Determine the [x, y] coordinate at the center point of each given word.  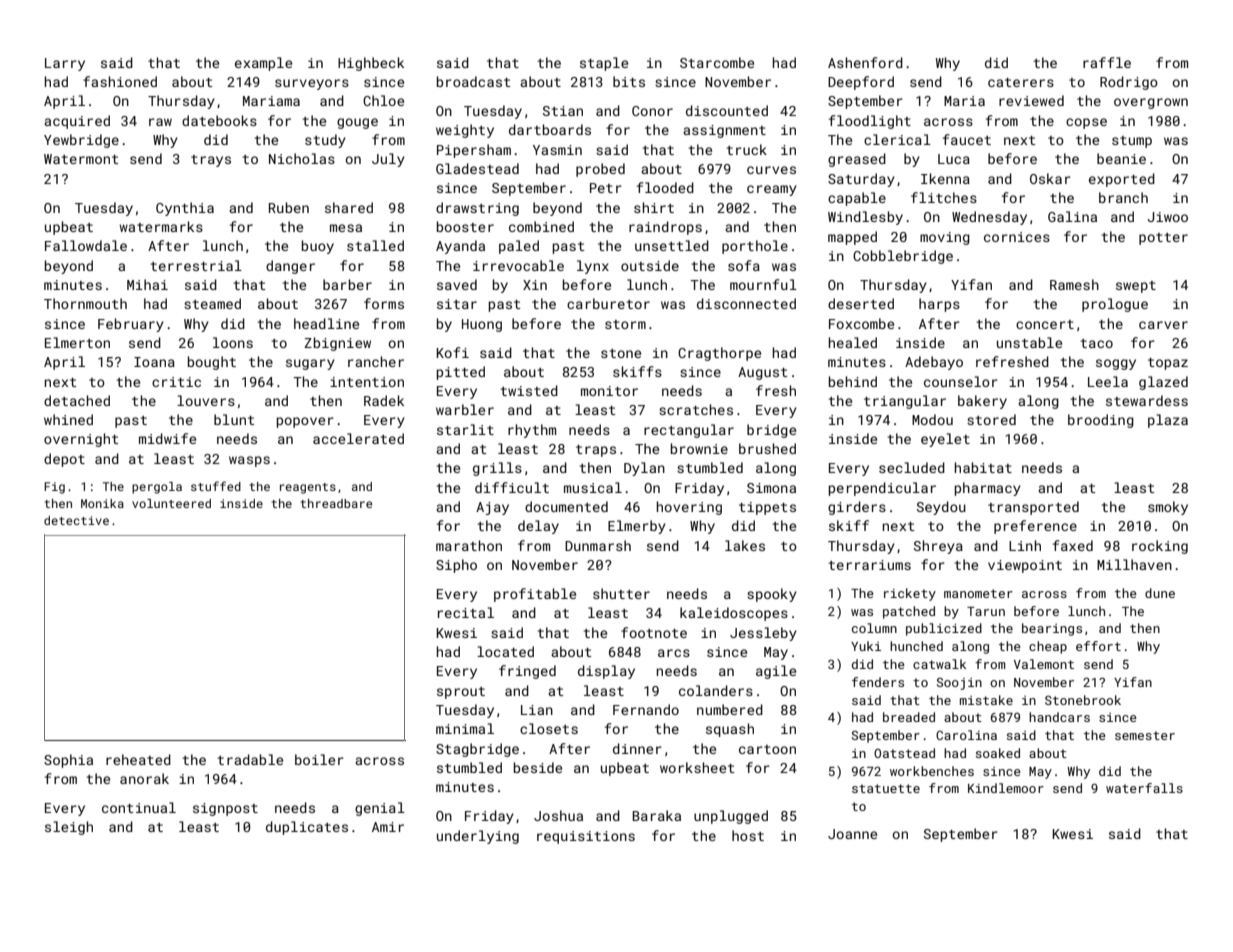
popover [305, 422]
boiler [319, 759]
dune [1160, 593]
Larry [65, 64]
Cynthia [185, 209]
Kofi [452, 352]
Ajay [492, 508]
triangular [905, 402]
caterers [1021, 82]
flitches [944, 197]
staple [604, 64]
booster [465, 226]
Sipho [456, 566]
